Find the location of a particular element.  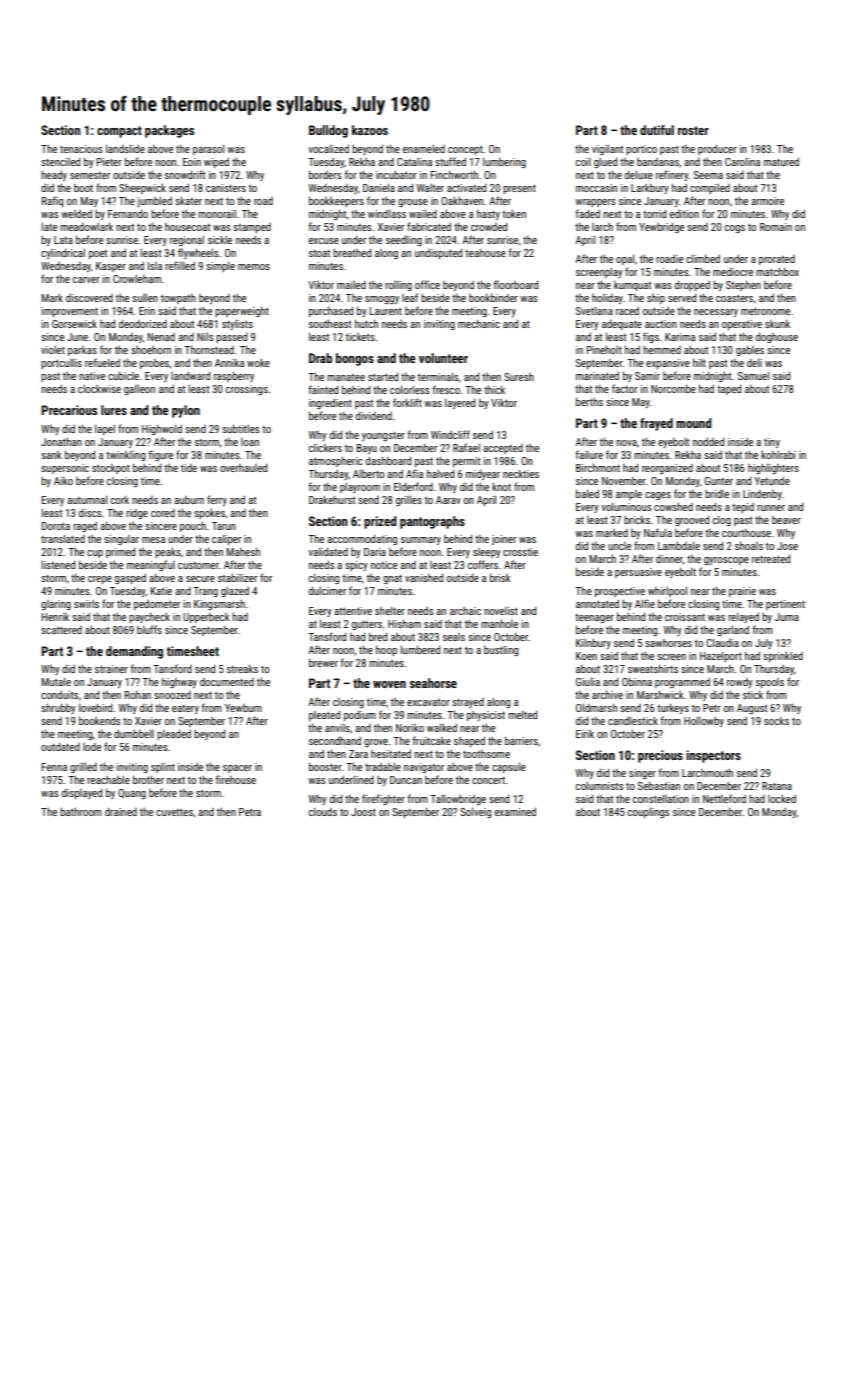

Suresh is located at coordinates (519, 377).
